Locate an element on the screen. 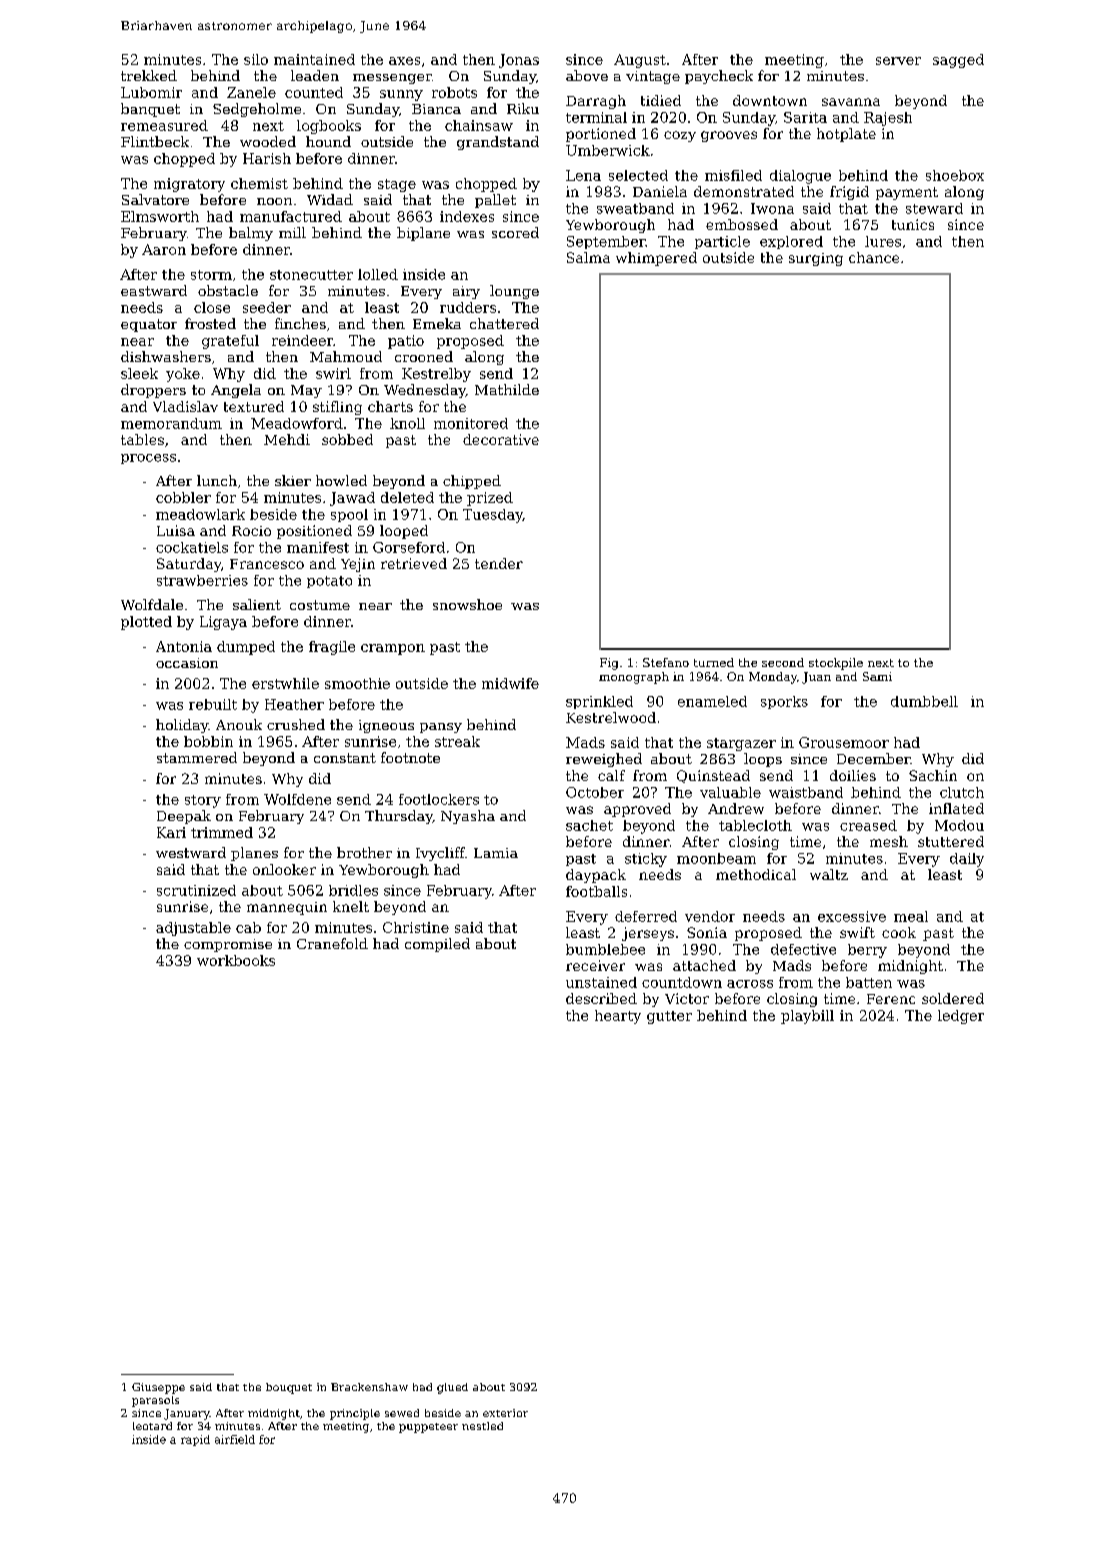 This screenshot has height=1562, width=1105. gutter is located at coordinates (669, 1017).
